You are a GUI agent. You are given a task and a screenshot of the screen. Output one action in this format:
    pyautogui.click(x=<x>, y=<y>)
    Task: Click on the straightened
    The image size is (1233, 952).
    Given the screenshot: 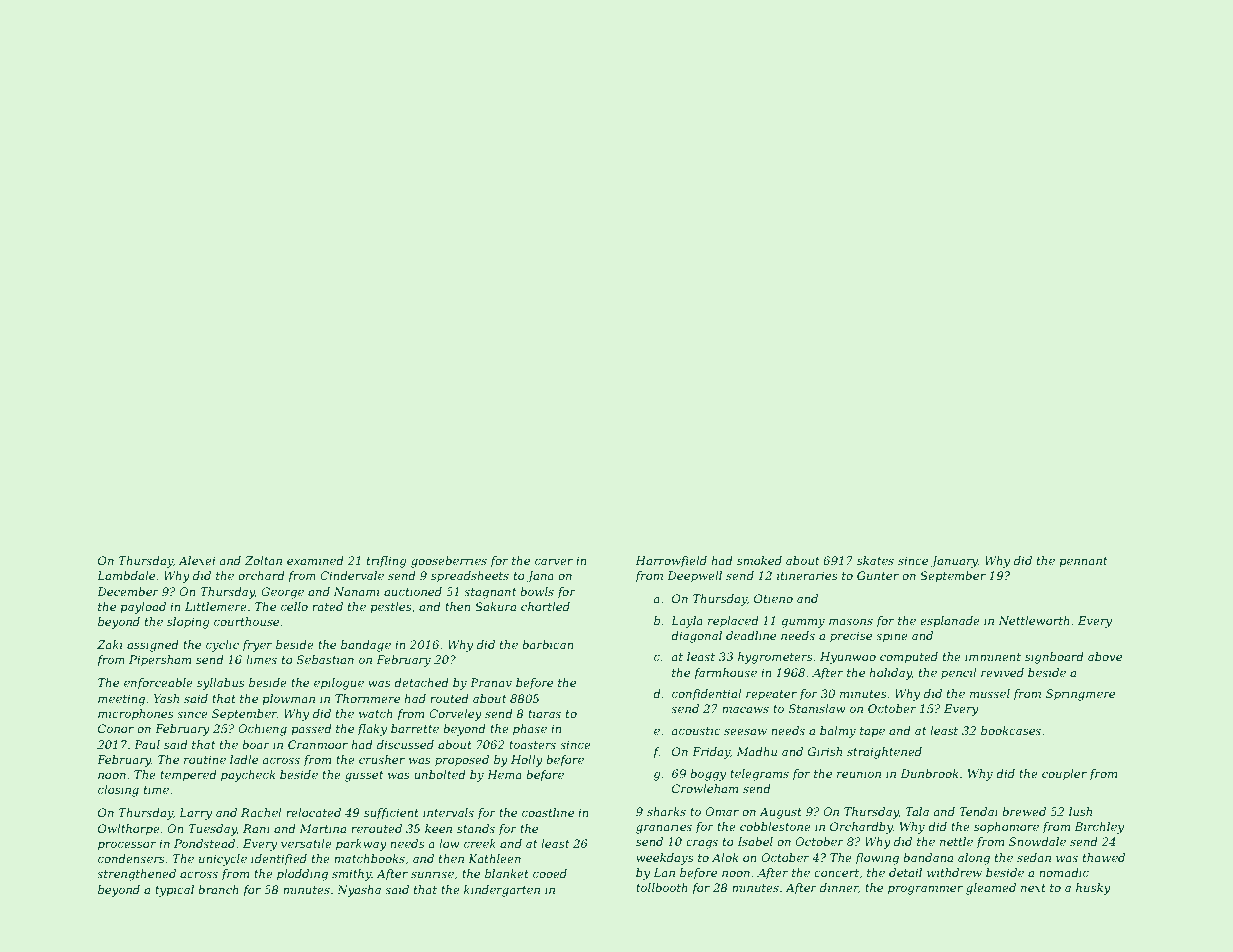 What is the action you would take?
    pyautogui.click(x=884, y=753)
